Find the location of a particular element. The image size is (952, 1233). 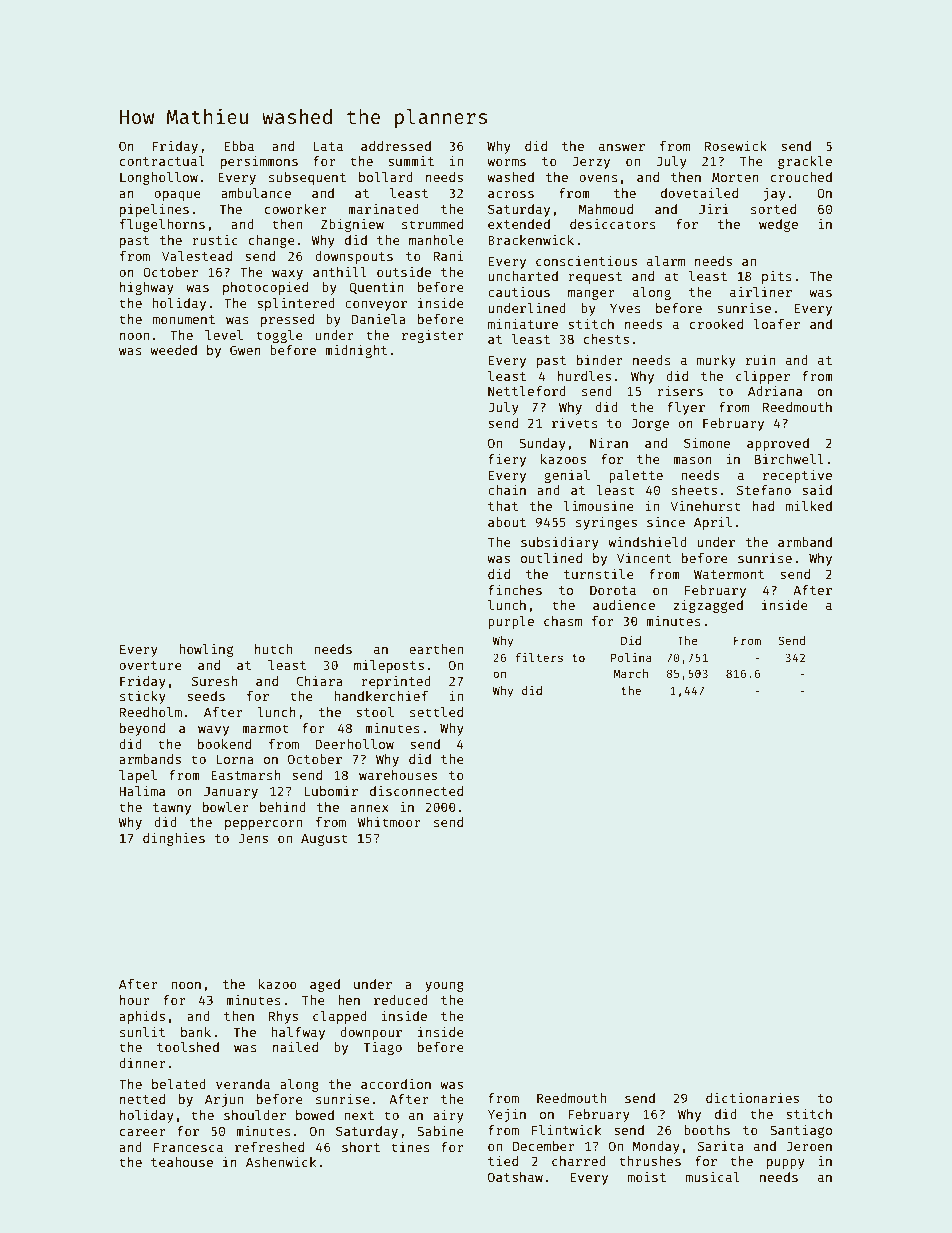

Ebba is located at coordinates (239, 146).
